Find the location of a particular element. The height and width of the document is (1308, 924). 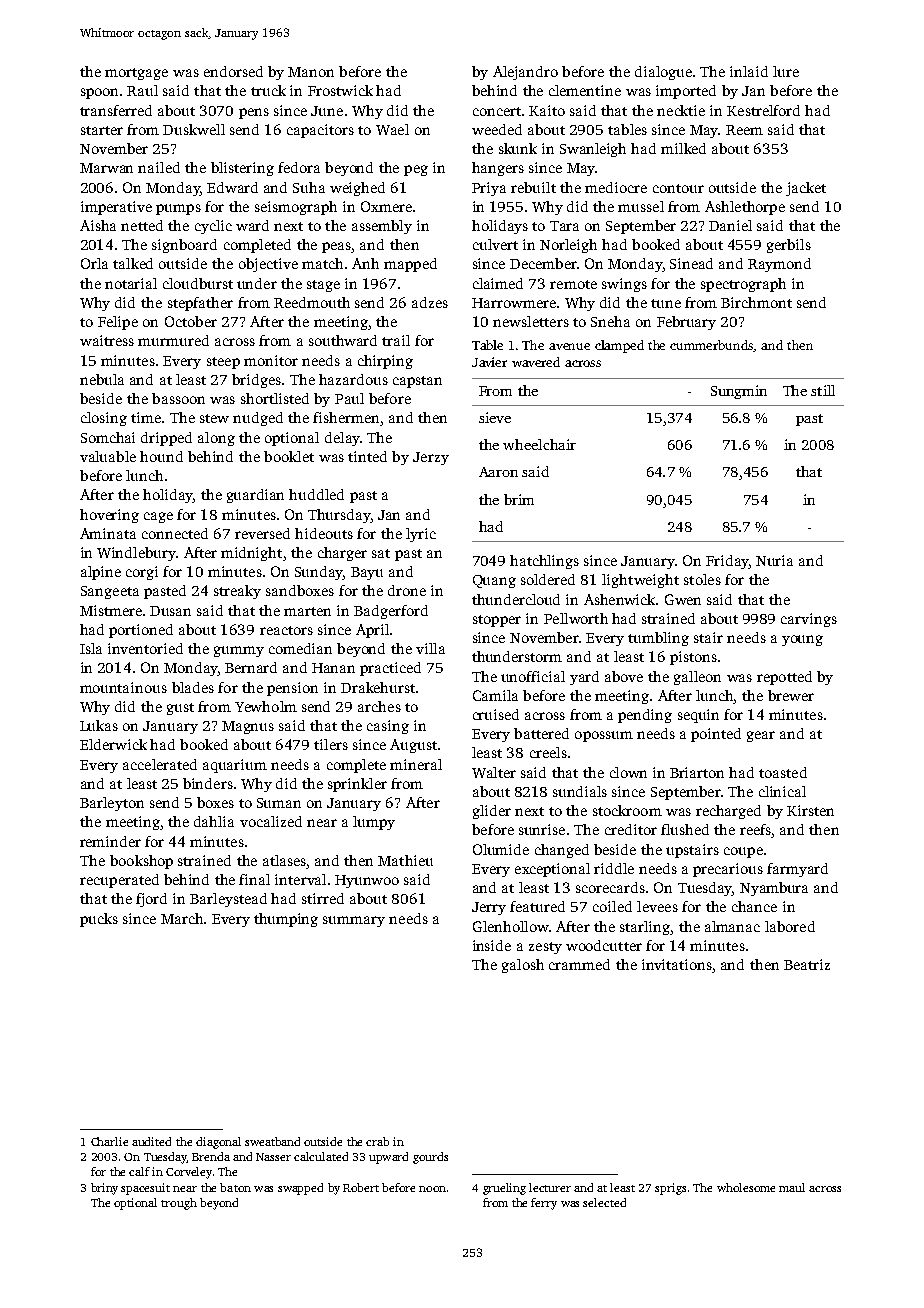

blistering is located at coordinates (242, 169).
